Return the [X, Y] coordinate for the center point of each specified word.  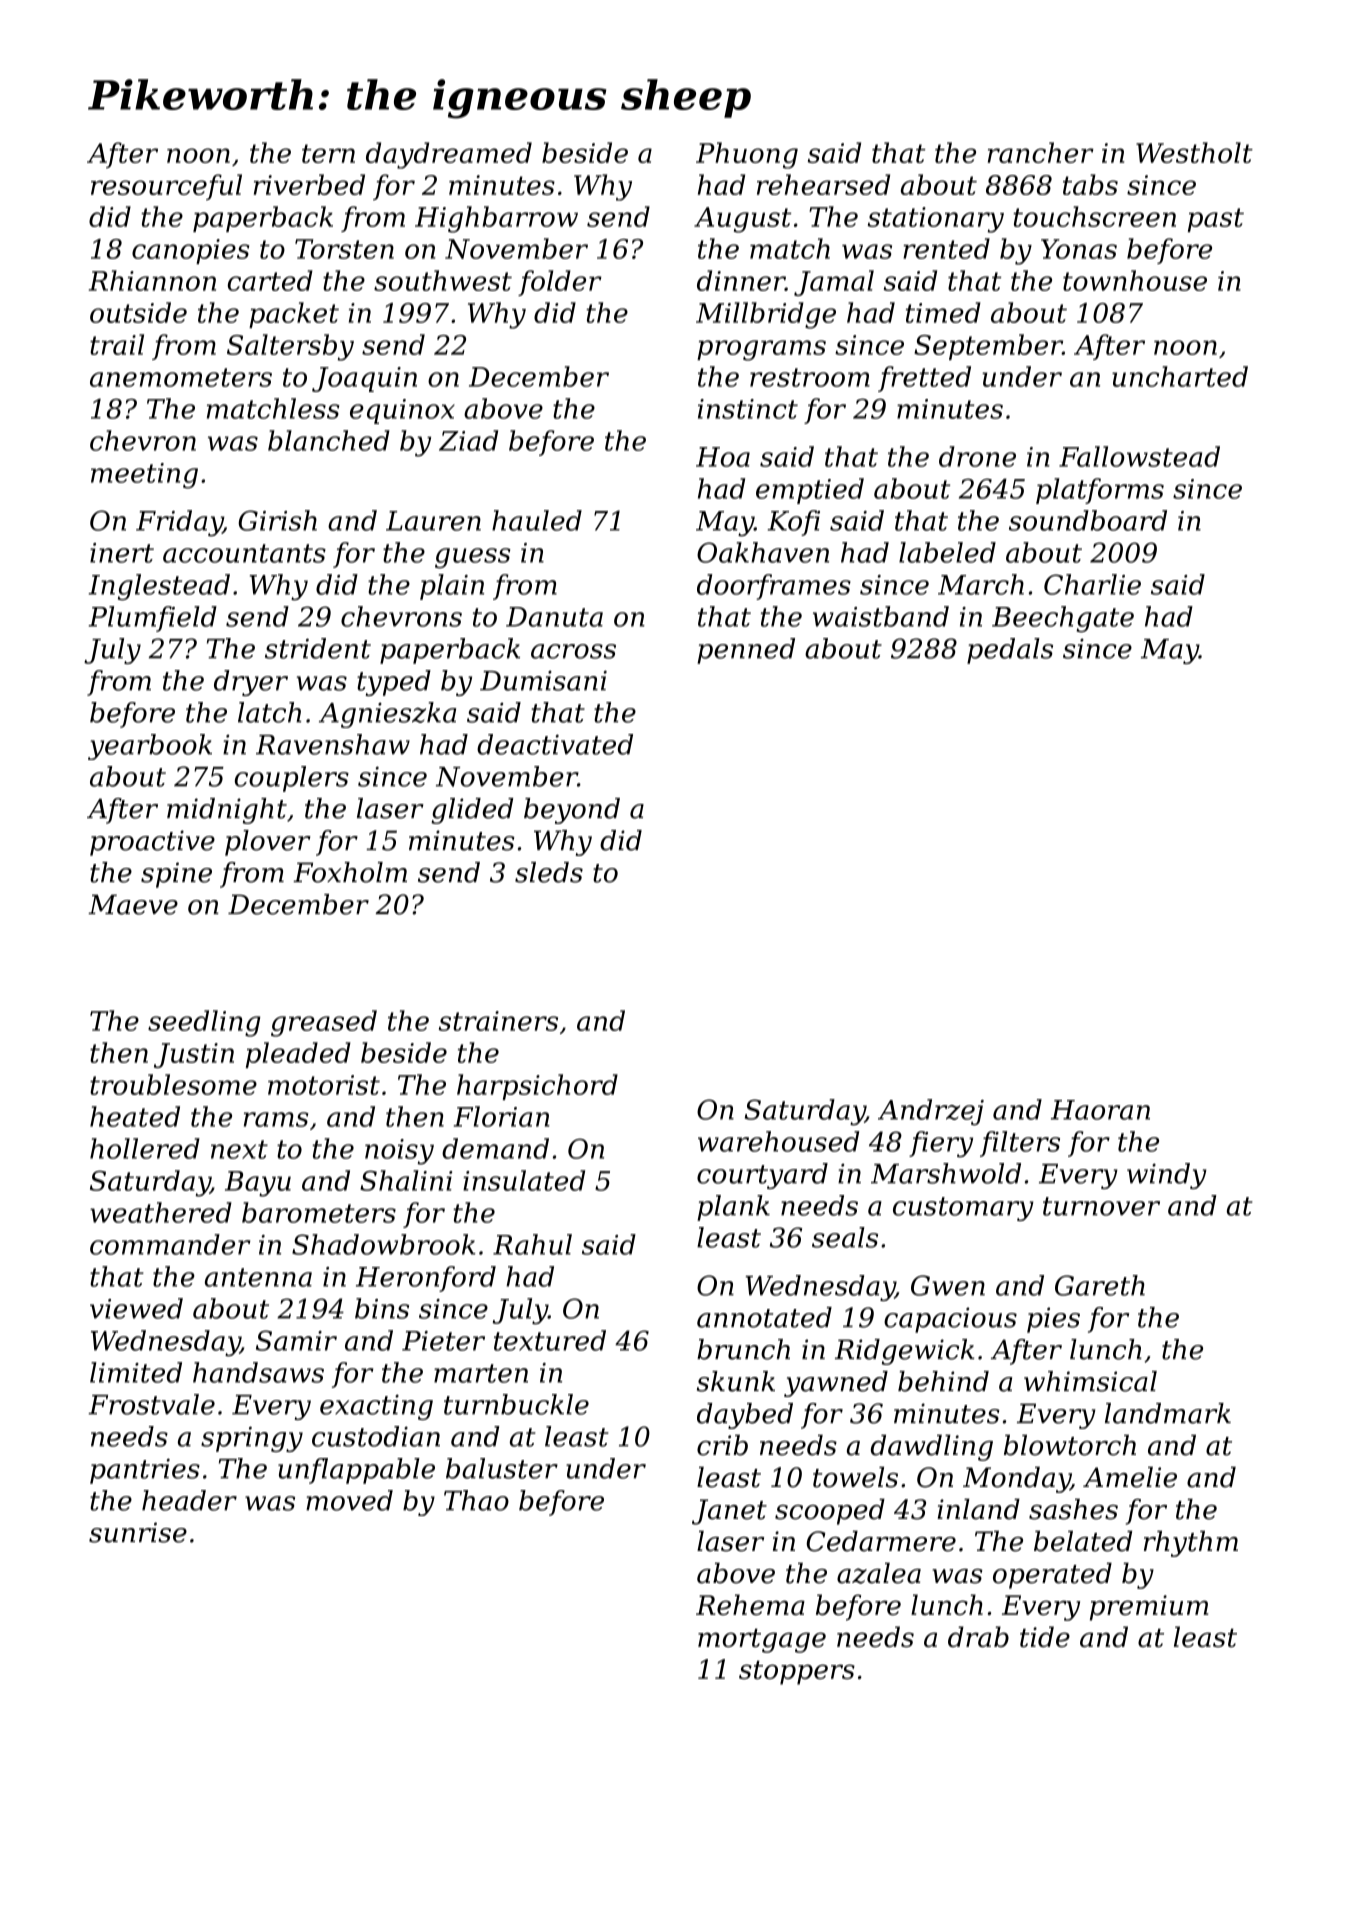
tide [1045, 1636]
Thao [476, 1500]
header [189, 1500]
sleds [549, 872]
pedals [1010, 651]
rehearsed [823, 184]
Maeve [133, 904]
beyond [572, 811]
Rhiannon [152, 280]
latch [269, 712]
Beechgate [1063, 619]
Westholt [1194, 152]
